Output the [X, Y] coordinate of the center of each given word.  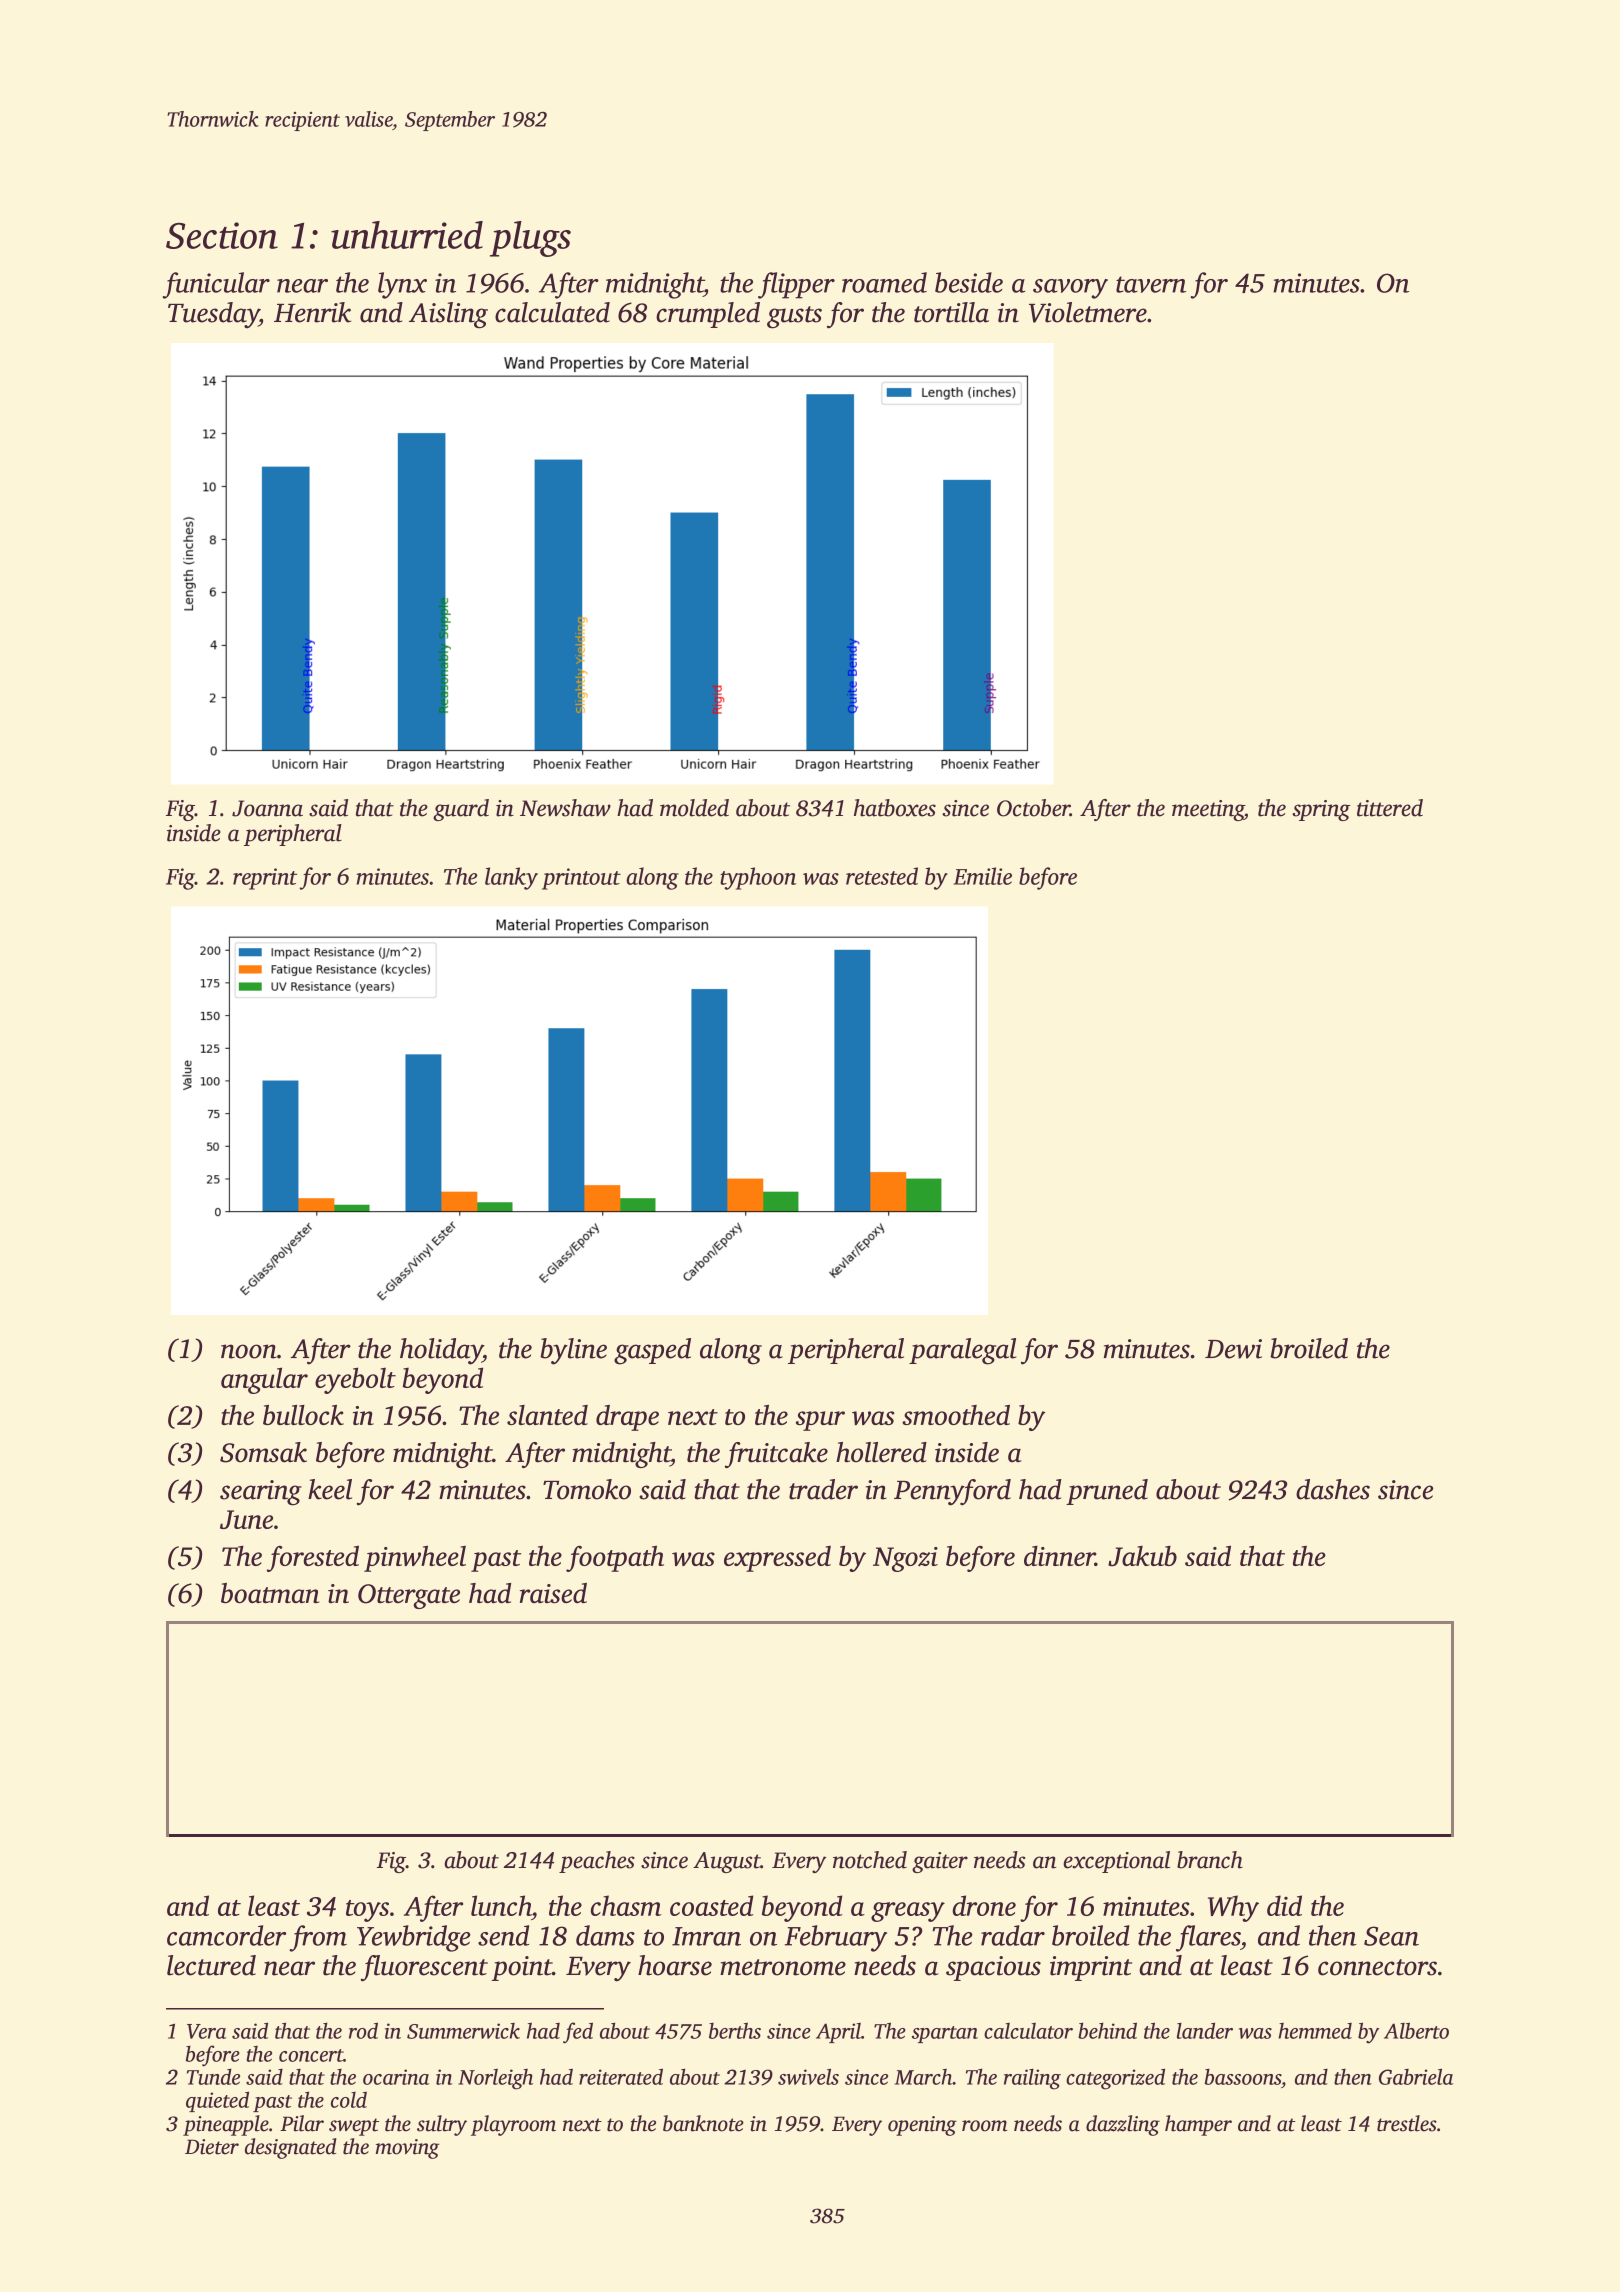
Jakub [1142, 1556]
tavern [1151, 284]
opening [922, 2126]
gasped [652, 1351]
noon [249, 1351]
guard [461, 810]
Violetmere [1088, 312]
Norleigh [495, 2079]
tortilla [951, 312]
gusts [794, 317]
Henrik [312, 312]
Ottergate [409, 1596]
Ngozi [905, 1559]
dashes [1333, 1489]
